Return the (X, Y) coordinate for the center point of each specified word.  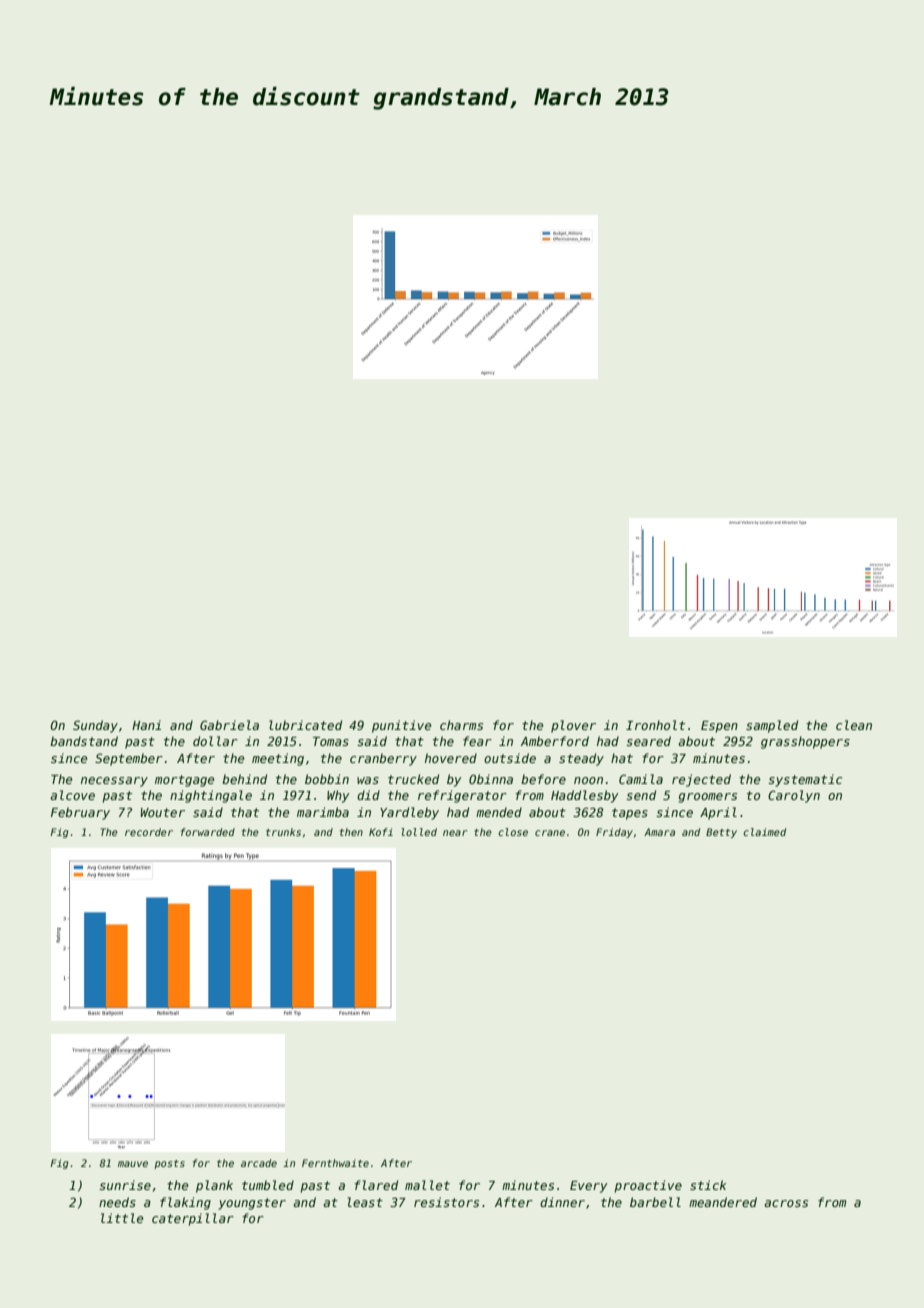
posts (169, 1164)
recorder (149, 832)
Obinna (491, 779)
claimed (764, 832)
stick (708, 1185)
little (122, 1218)
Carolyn (794, 796)
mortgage (184, 781)
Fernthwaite (335, 1163)
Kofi (381, 832)
